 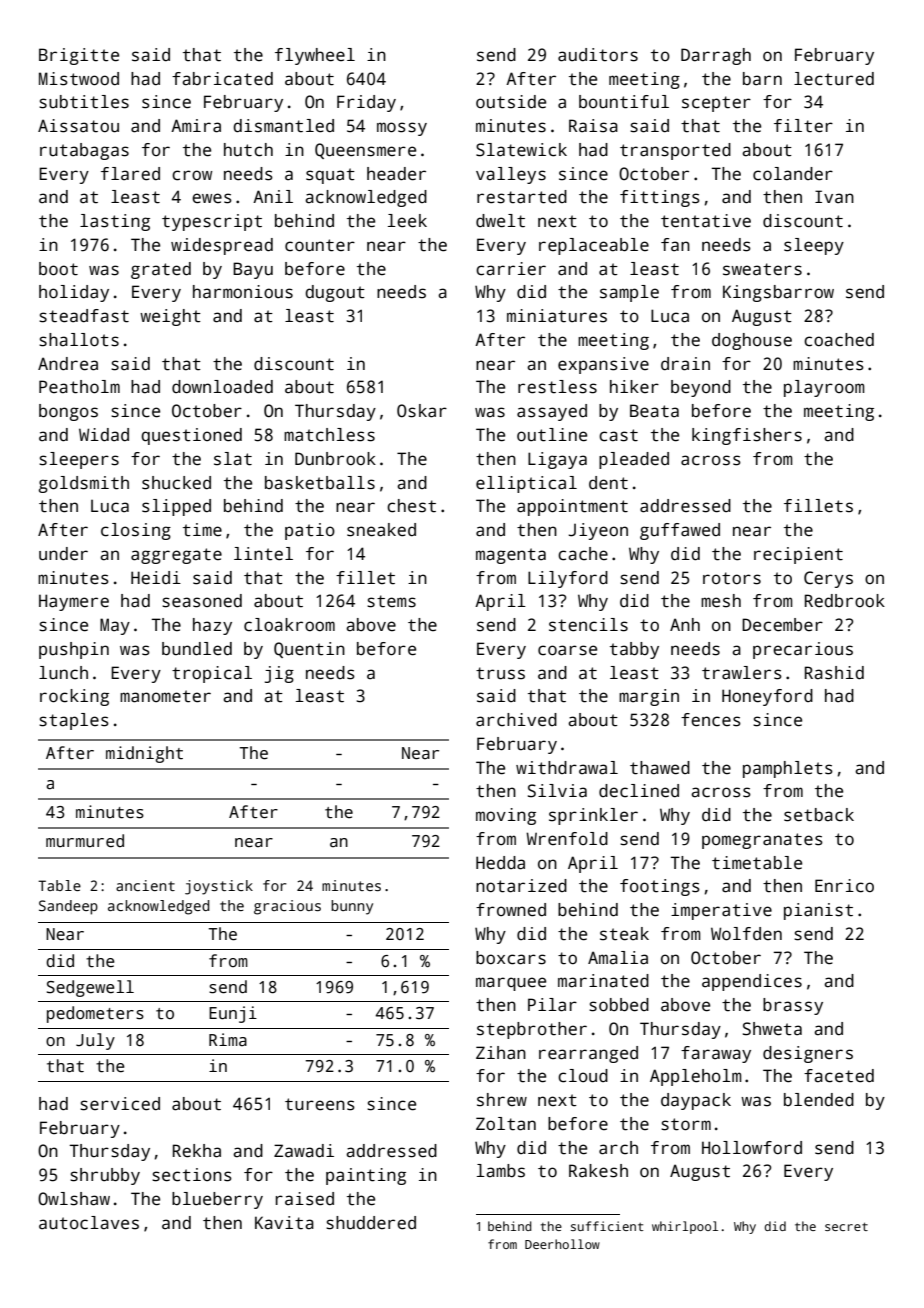 I want to click on Oskar, so click(x=422, y=411).
